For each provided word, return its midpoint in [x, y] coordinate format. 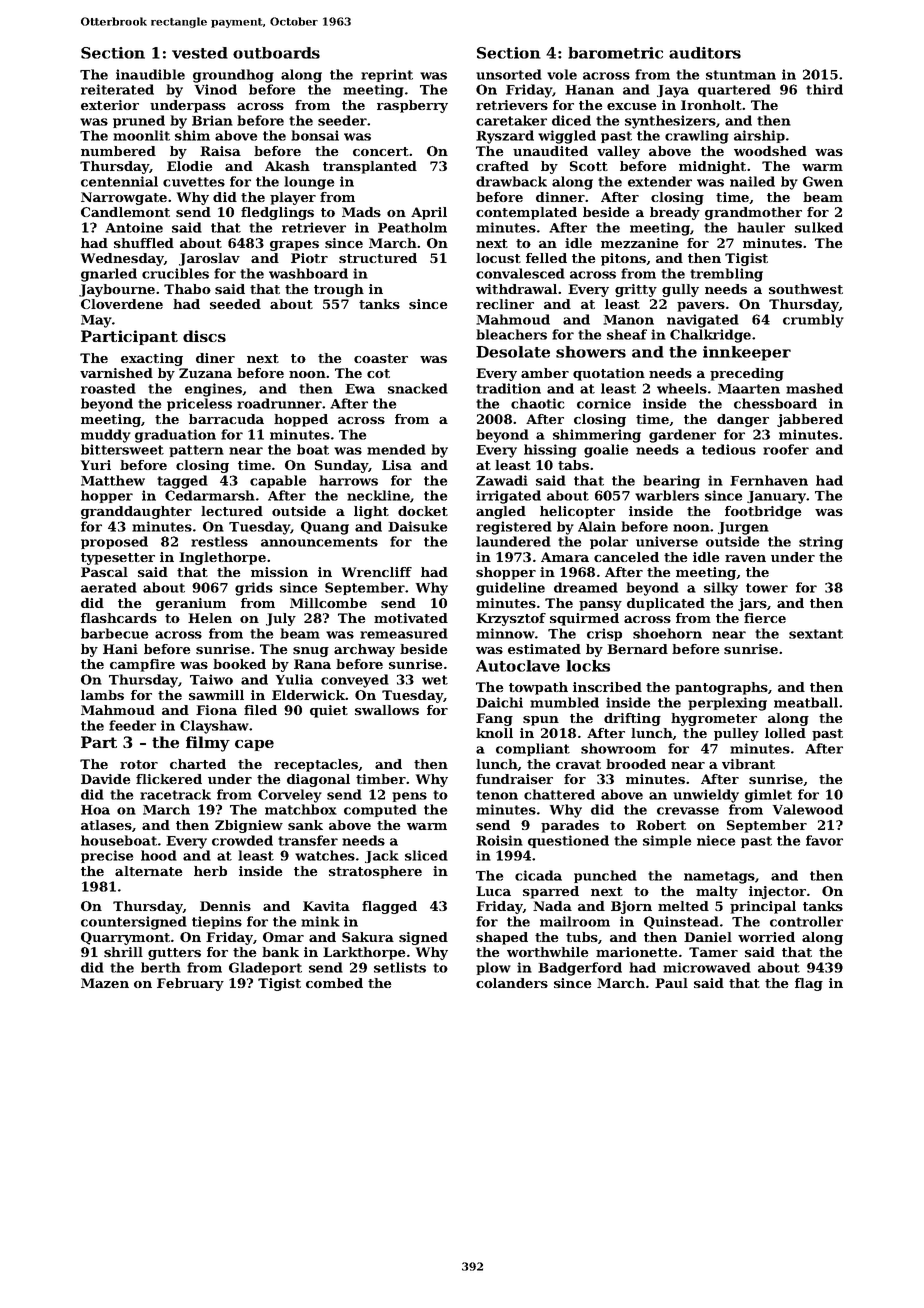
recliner [505, 304]
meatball [806, 702]
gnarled [109, 275]
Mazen [105, 983]
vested [200, 53]
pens [409, 797]
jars [752, 604]
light [371, 512]
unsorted [509, 74]
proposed [114, 542]
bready [675, 213]
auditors [705, 53]
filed [260, 710]
